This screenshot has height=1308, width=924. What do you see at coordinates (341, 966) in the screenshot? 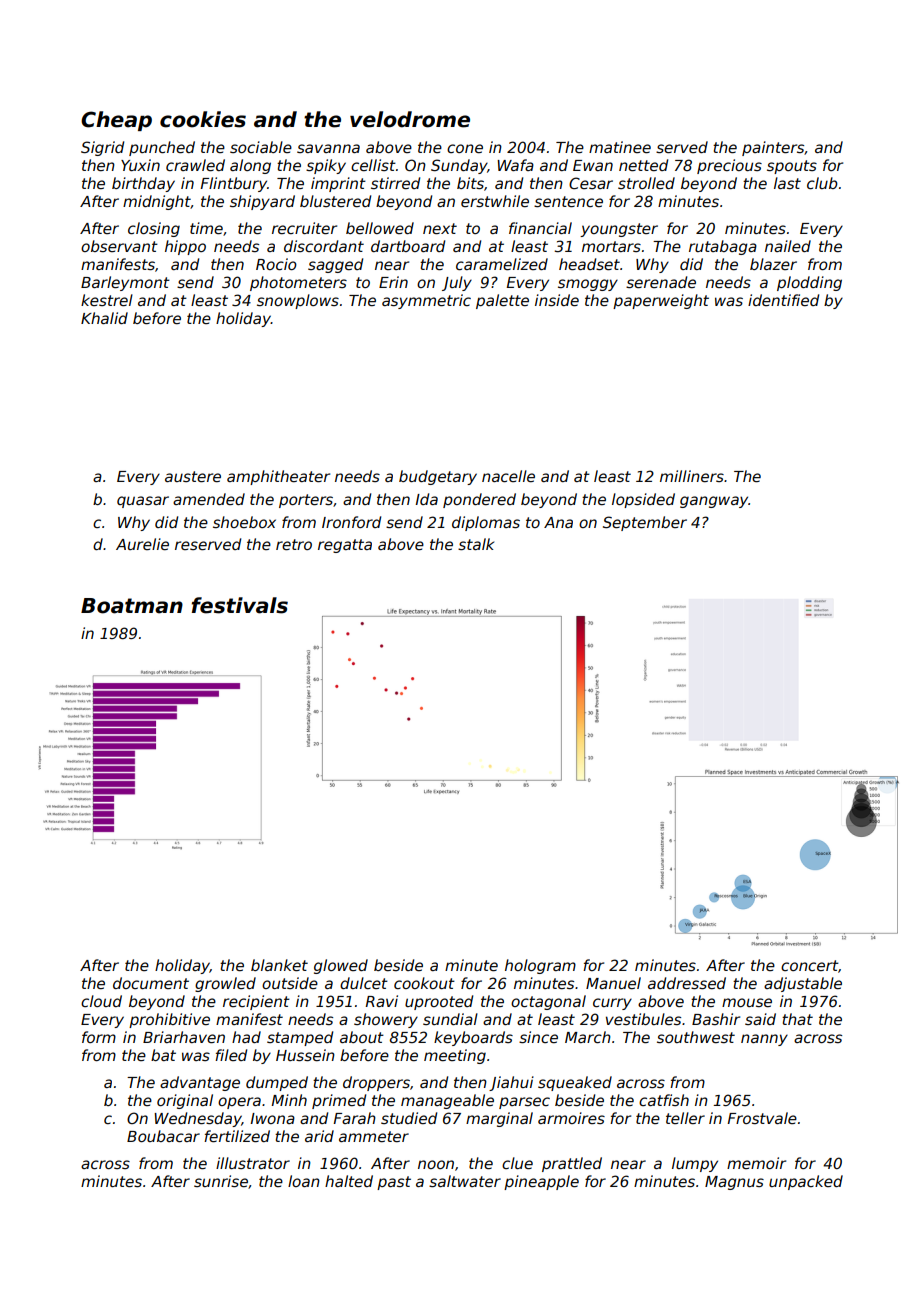
I see `glowed` at bounding box center [341, 966].
